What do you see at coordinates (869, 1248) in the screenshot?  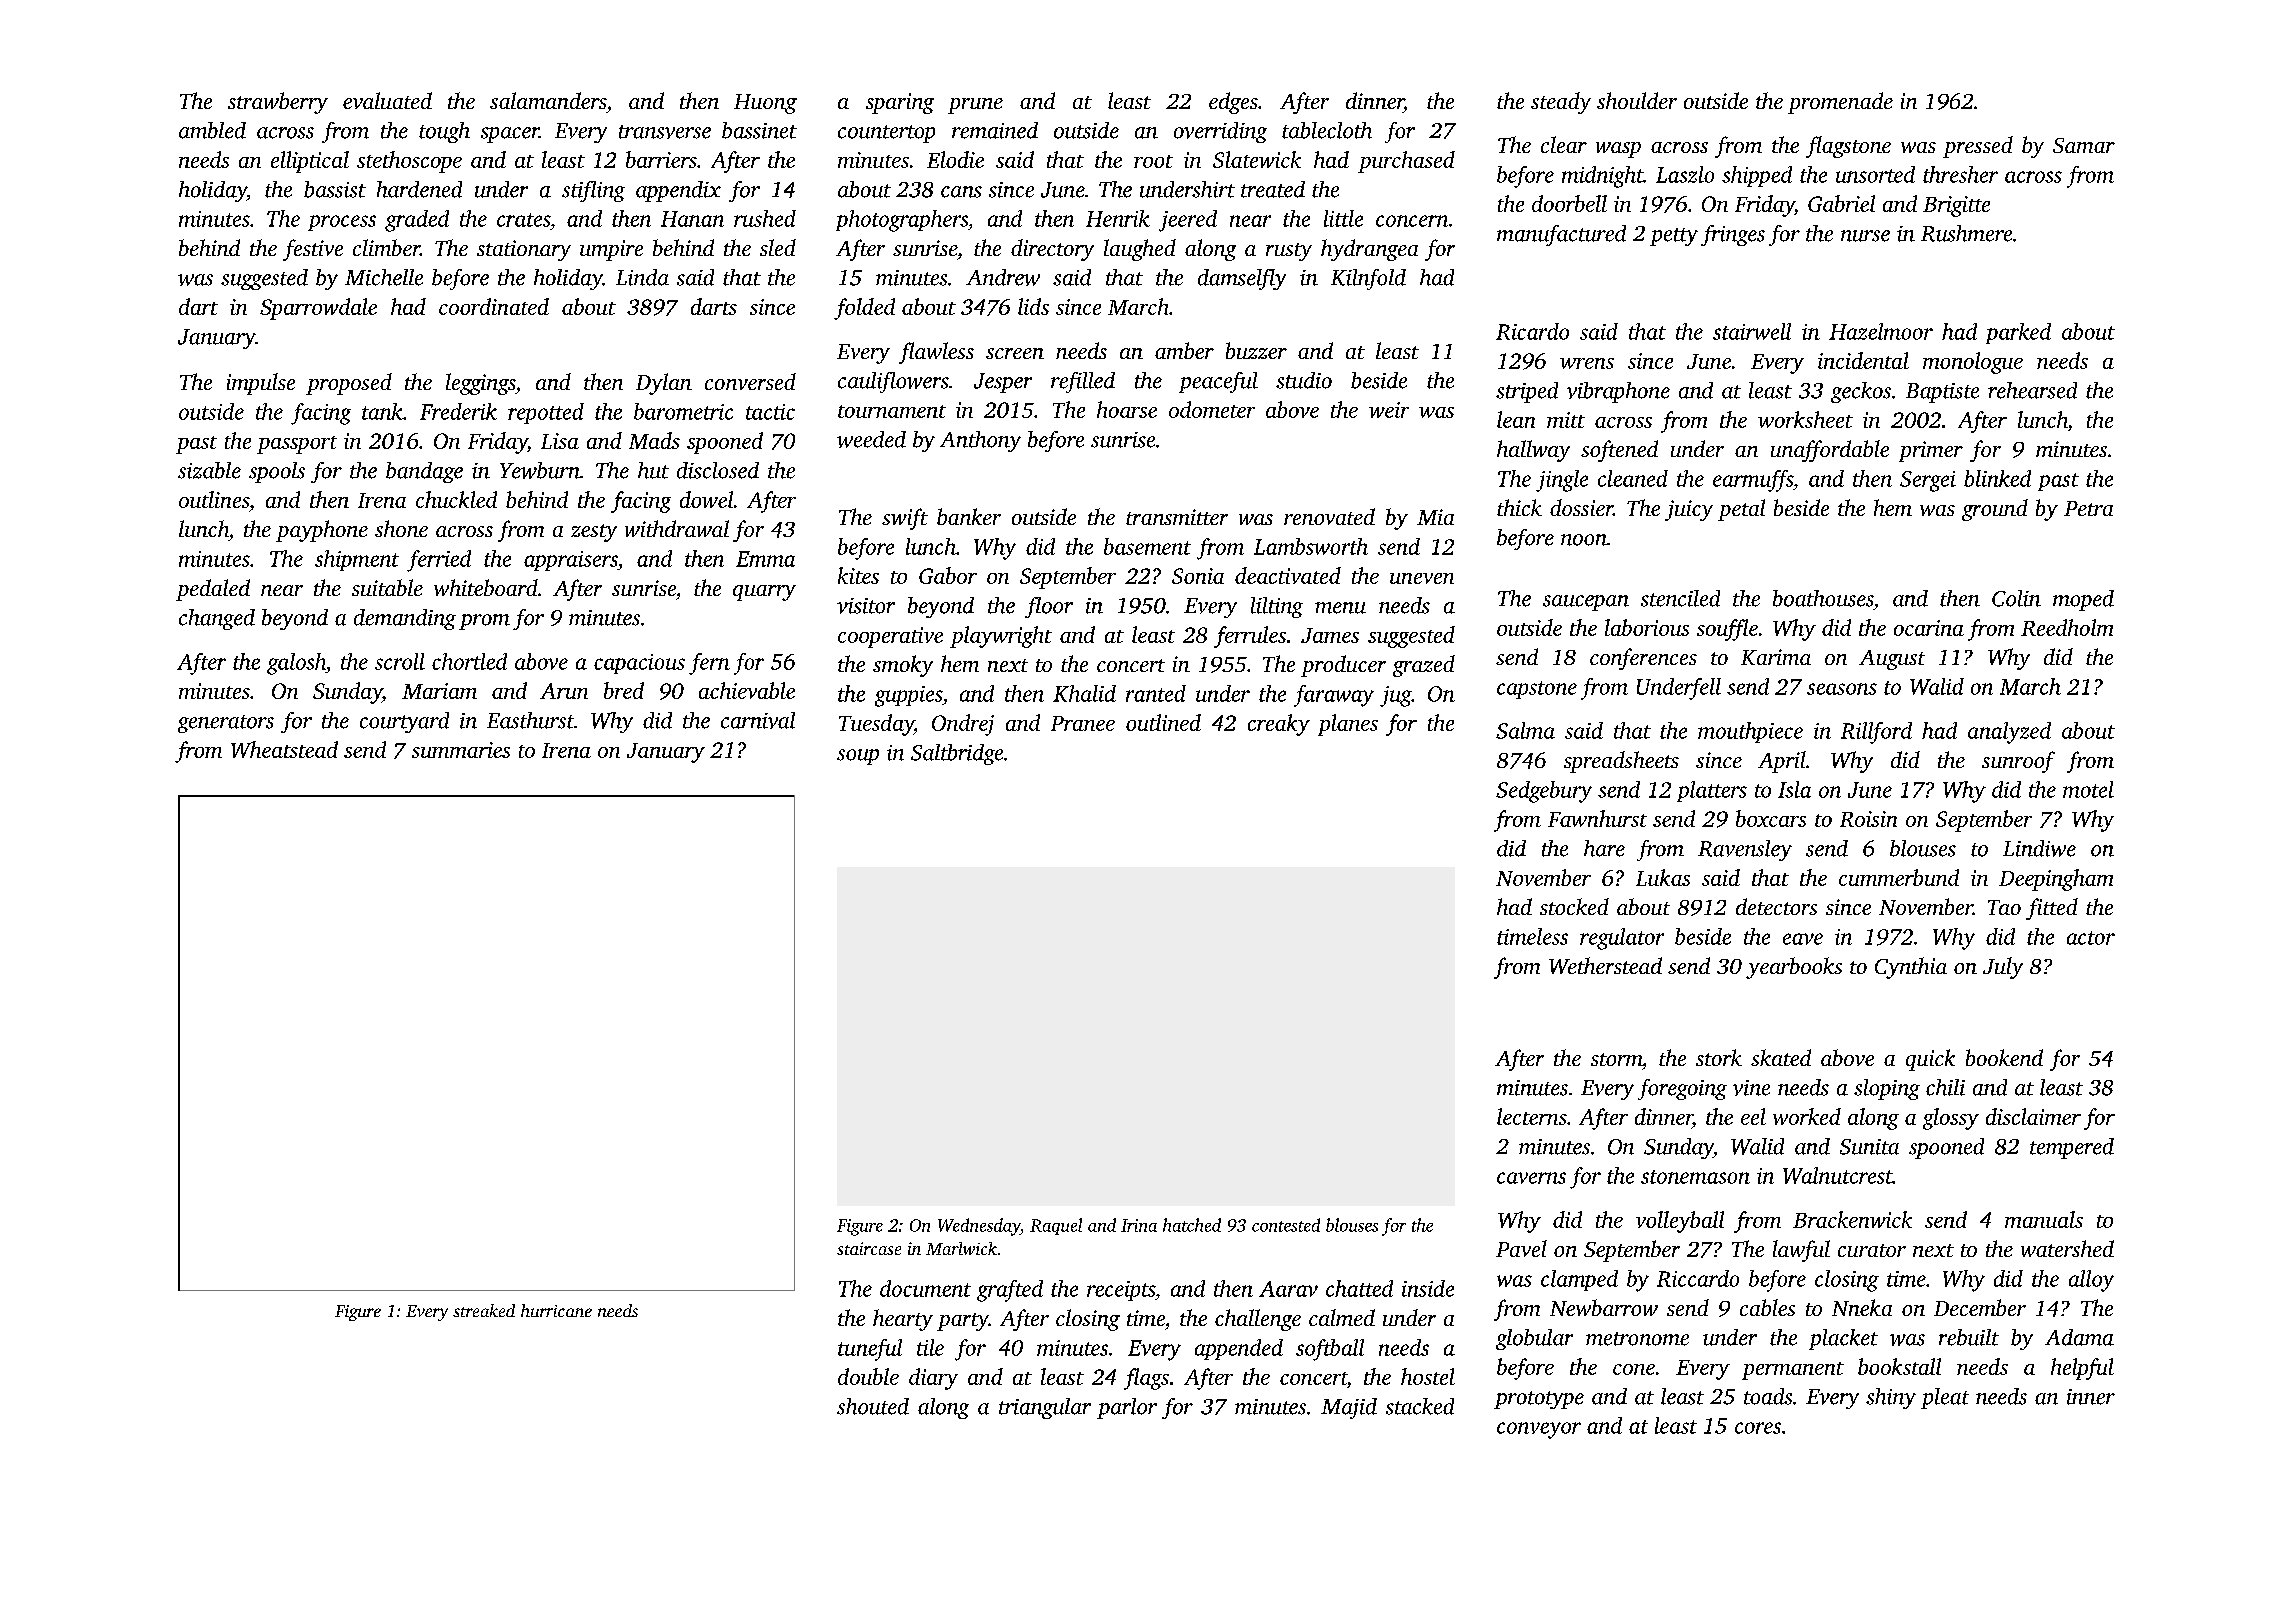 I see `staircase` at bounding box center [869, 1248].
